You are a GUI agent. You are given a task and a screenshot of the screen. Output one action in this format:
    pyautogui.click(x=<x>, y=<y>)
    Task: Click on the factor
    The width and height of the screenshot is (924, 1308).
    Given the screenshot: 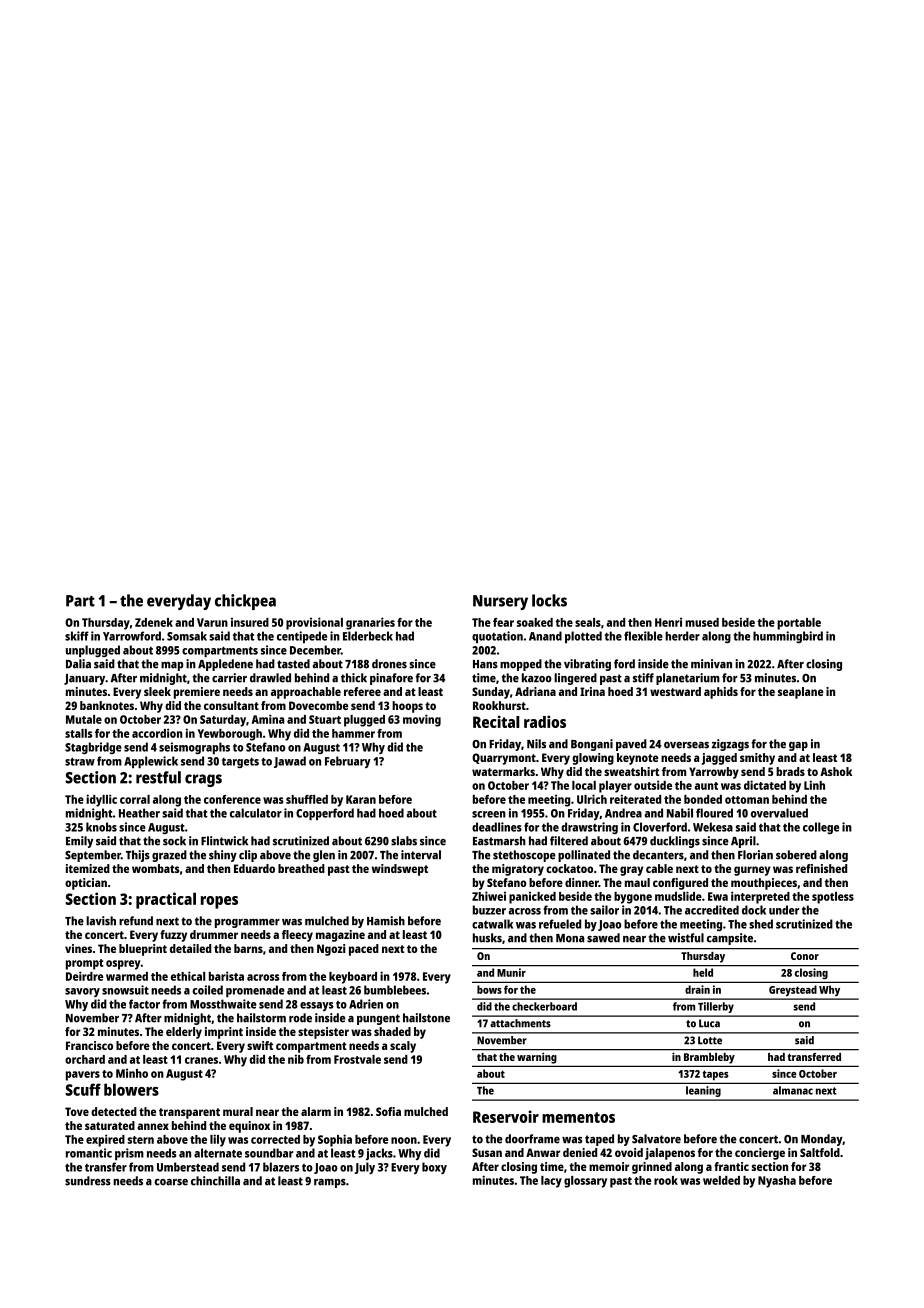 What is the action you would take?
    pyautogui.click(x=144, y=1004)
